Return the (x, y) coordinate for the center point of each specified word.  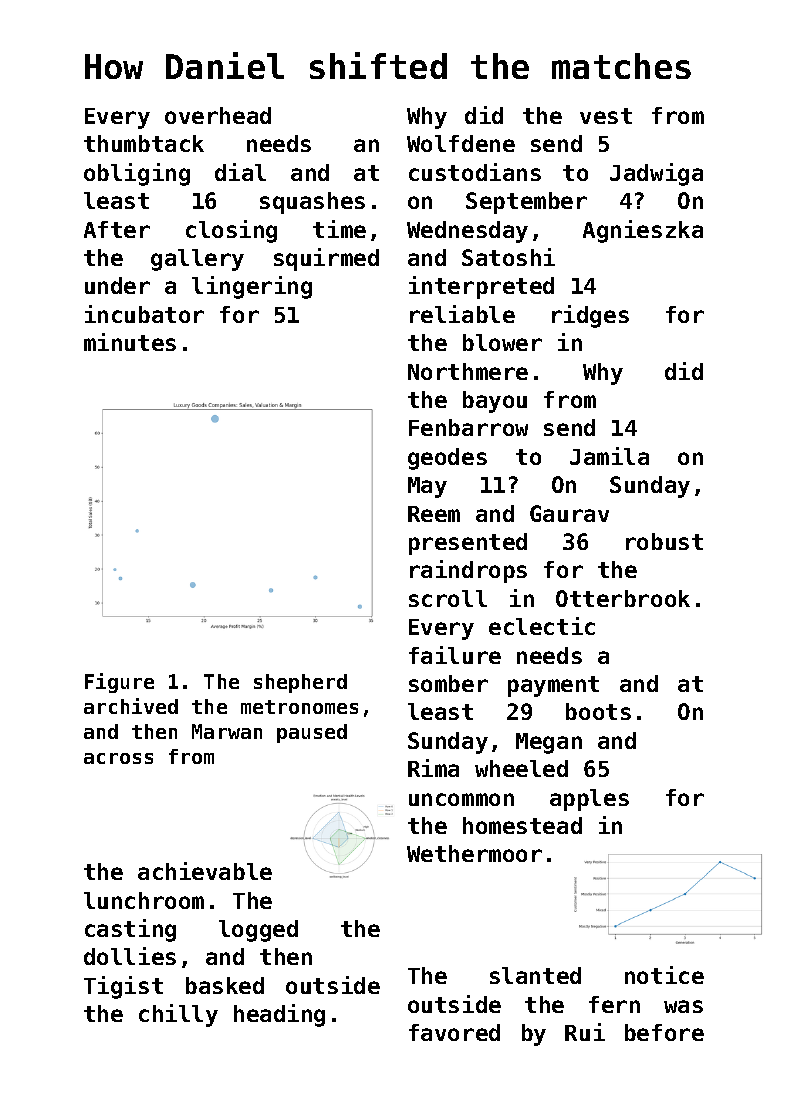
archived (131, 706)
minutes (130, 342)
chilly (178, 1015)
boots (598, 711)
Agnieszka (643, 231)
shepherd (300, 683)
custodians (475, 172)
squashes (312, 203)
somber (448, 683)
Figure (119, 683)
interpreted (481, 287)
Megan (549, 743)
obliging (137, 174)
